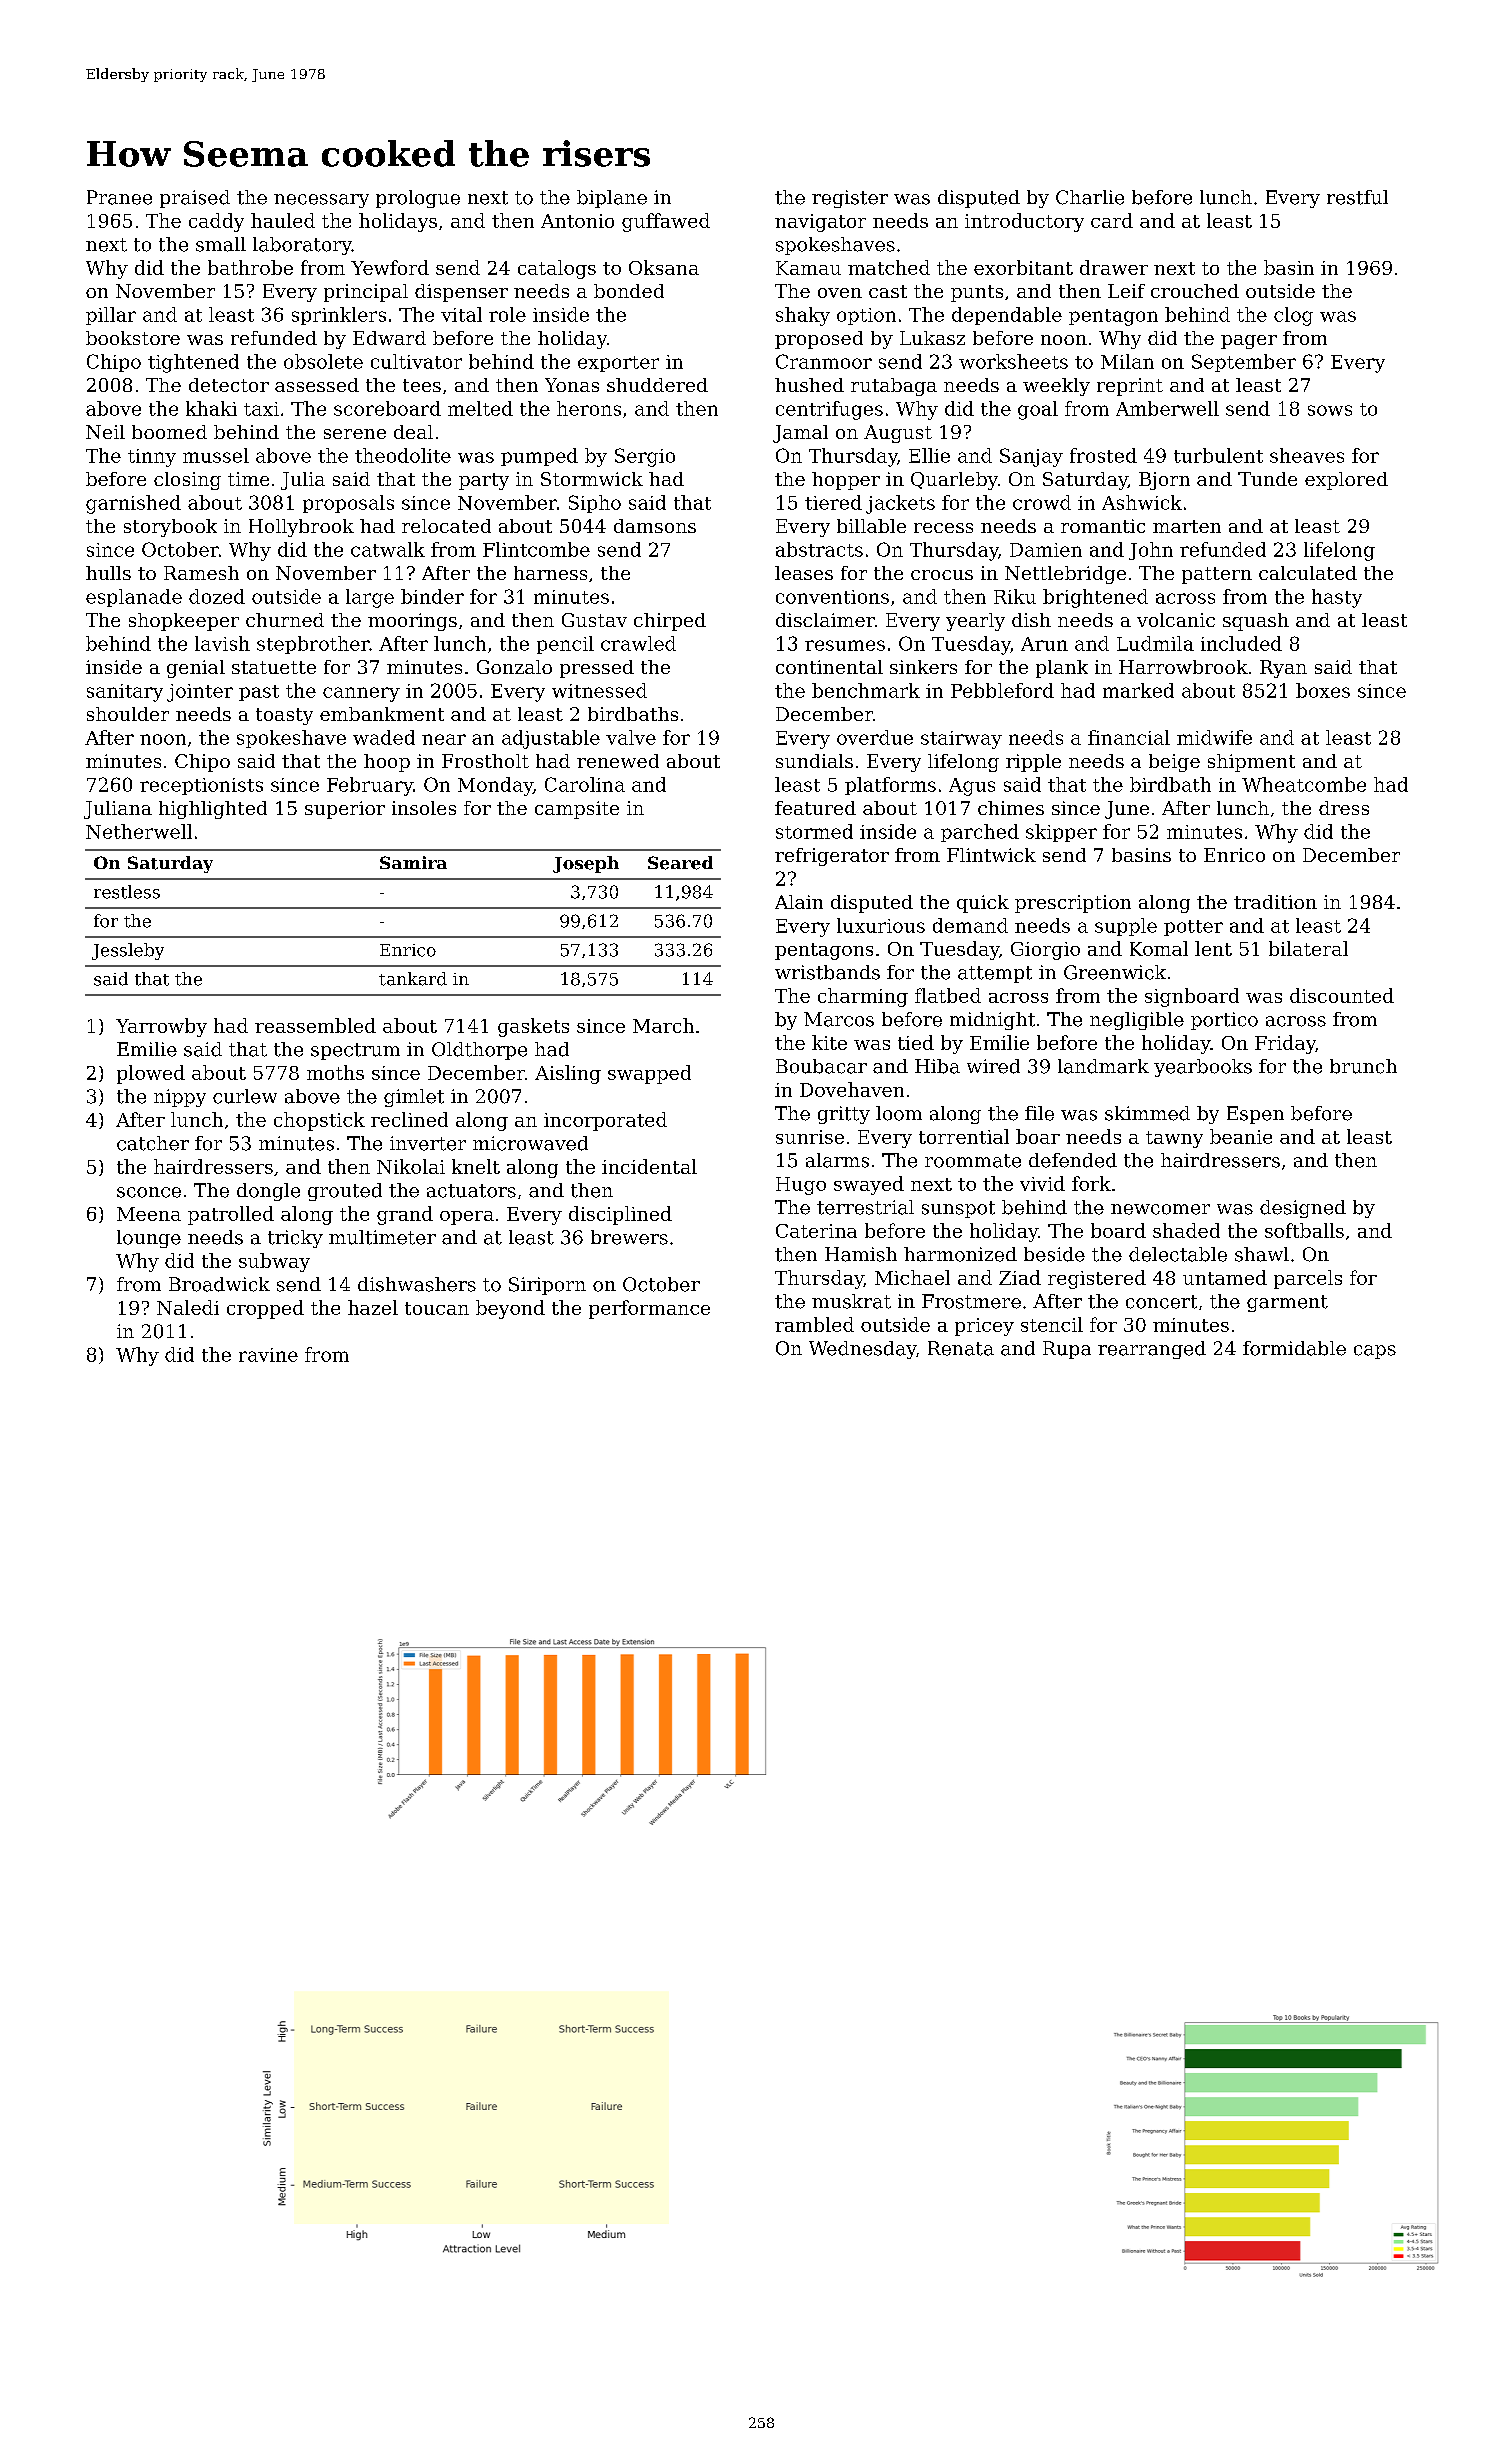 Image resolution: width=1496 pixels, height=2464 pixels. I want to click on Naledi, so click(188, 1307).
